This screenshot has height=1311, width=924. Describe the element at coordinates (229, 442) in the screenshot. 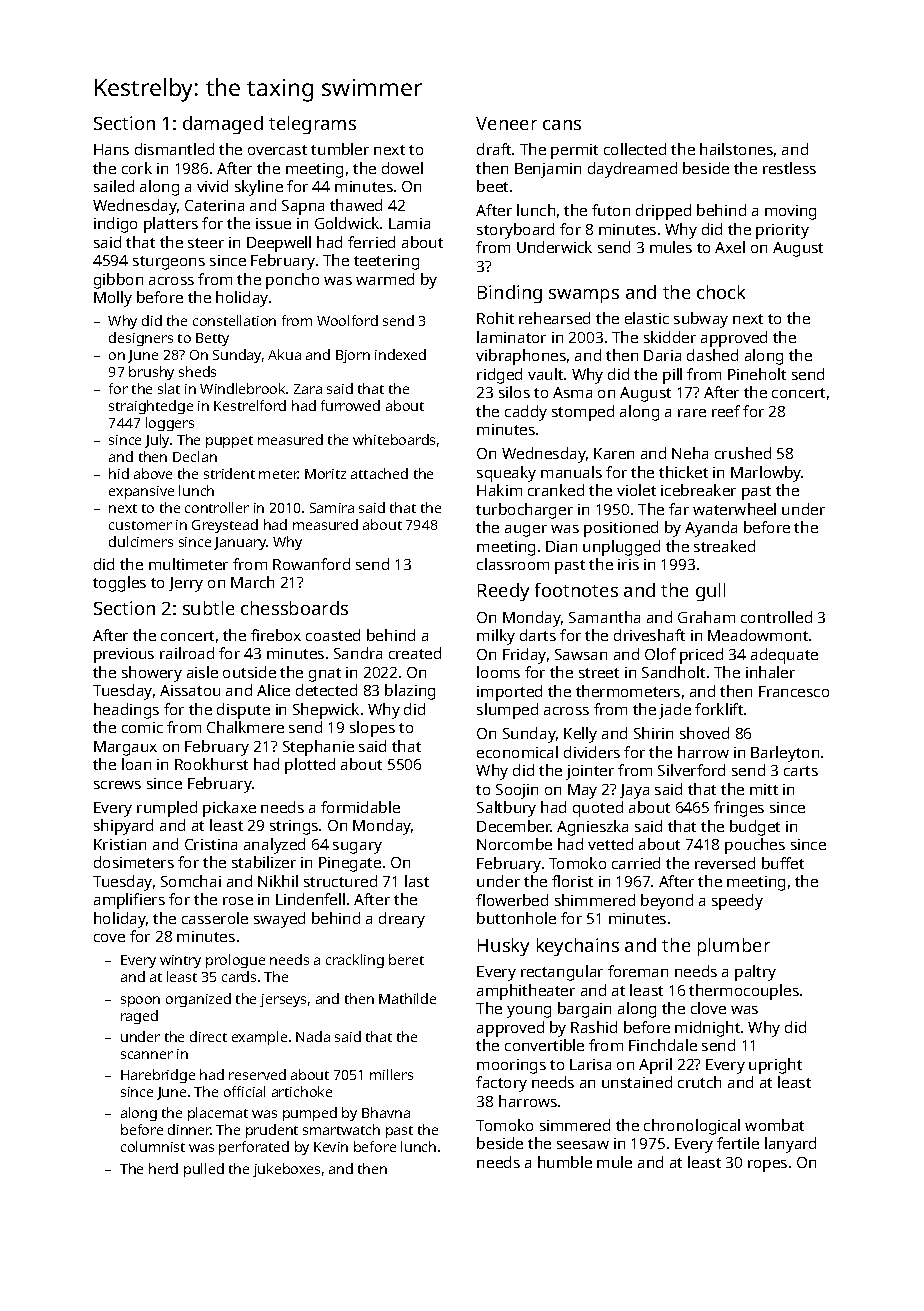

I see `puppet` at that location.
